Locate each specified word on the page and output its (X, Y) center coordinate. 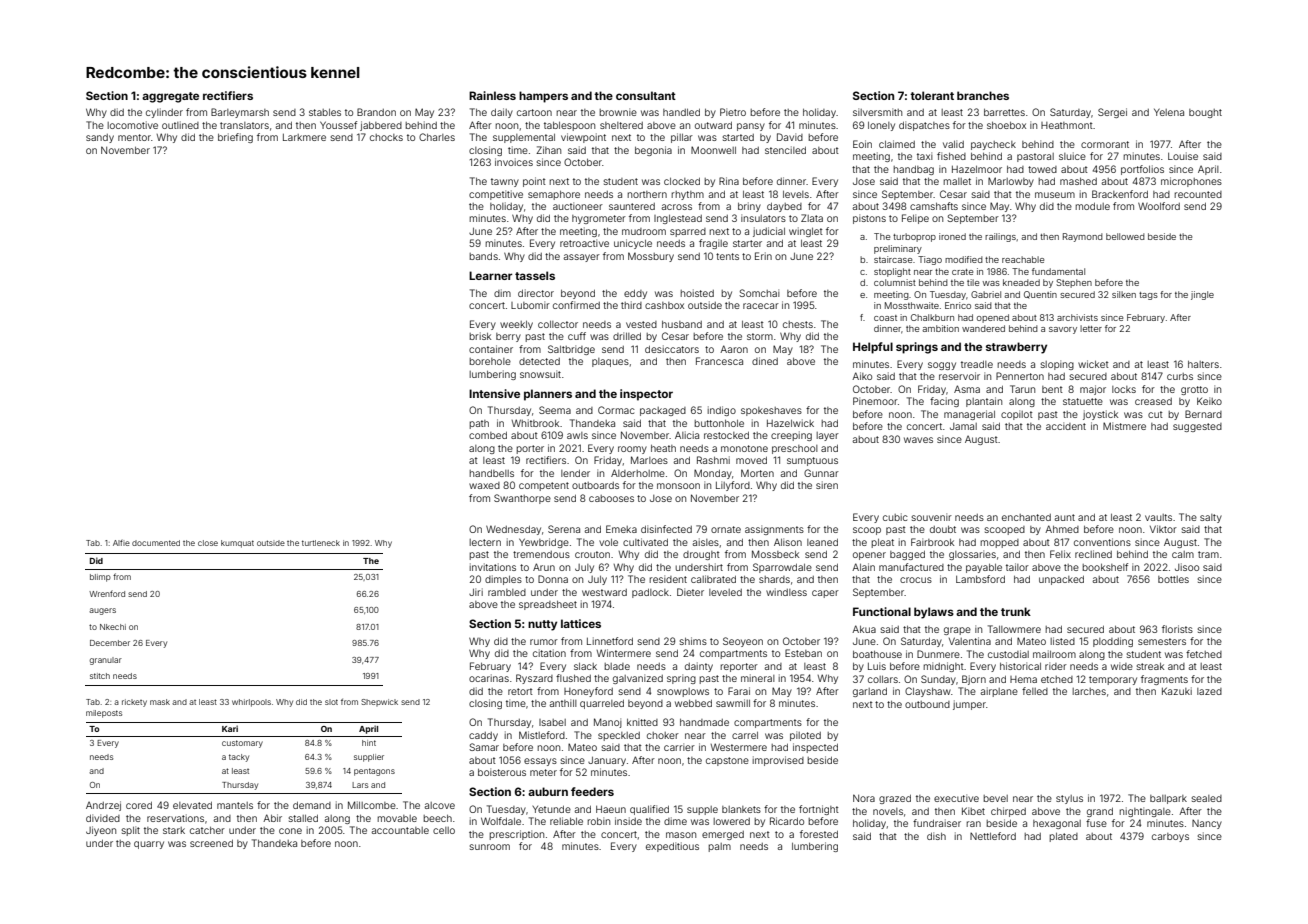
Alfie (121, 543)
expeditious (672, 847)
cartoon (534, 112)
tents (727, 256)
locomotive (132, 125)
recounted (1198, 194)
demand (312, 805)
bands (483, 256)
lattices (581, 623)
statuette (1083, 401)
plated (1063, 837)
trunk (1016, 611)
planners (548, 395)
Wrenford (107, 593)
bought (1205, 113)
